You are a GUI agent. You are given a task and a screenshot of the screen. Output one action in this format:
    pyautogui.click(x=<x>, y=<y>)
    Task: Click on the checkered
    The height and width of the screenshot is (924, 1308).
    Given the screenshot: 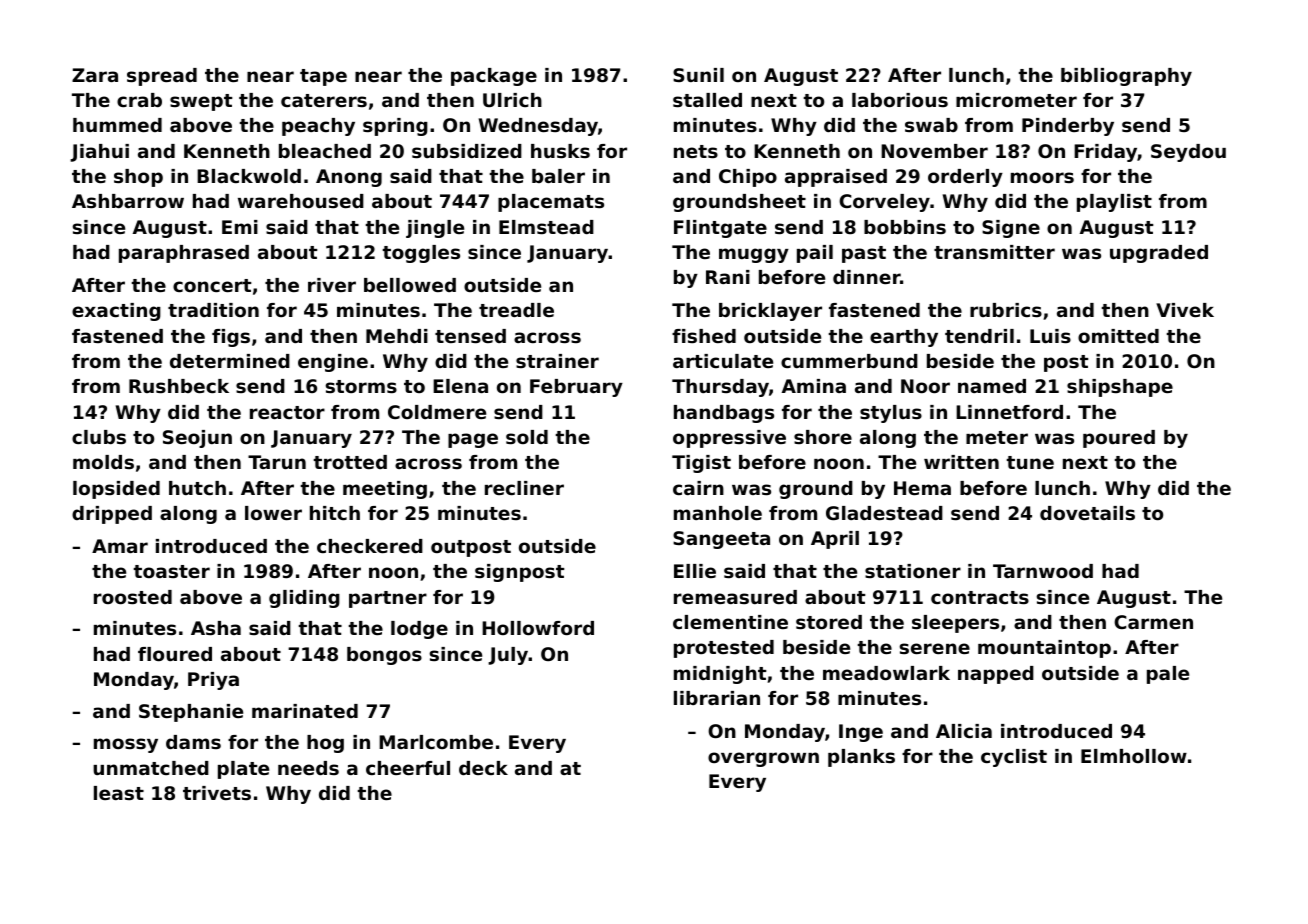 What is the action you would take?
    pyautogui.click(x=370, y=546)
